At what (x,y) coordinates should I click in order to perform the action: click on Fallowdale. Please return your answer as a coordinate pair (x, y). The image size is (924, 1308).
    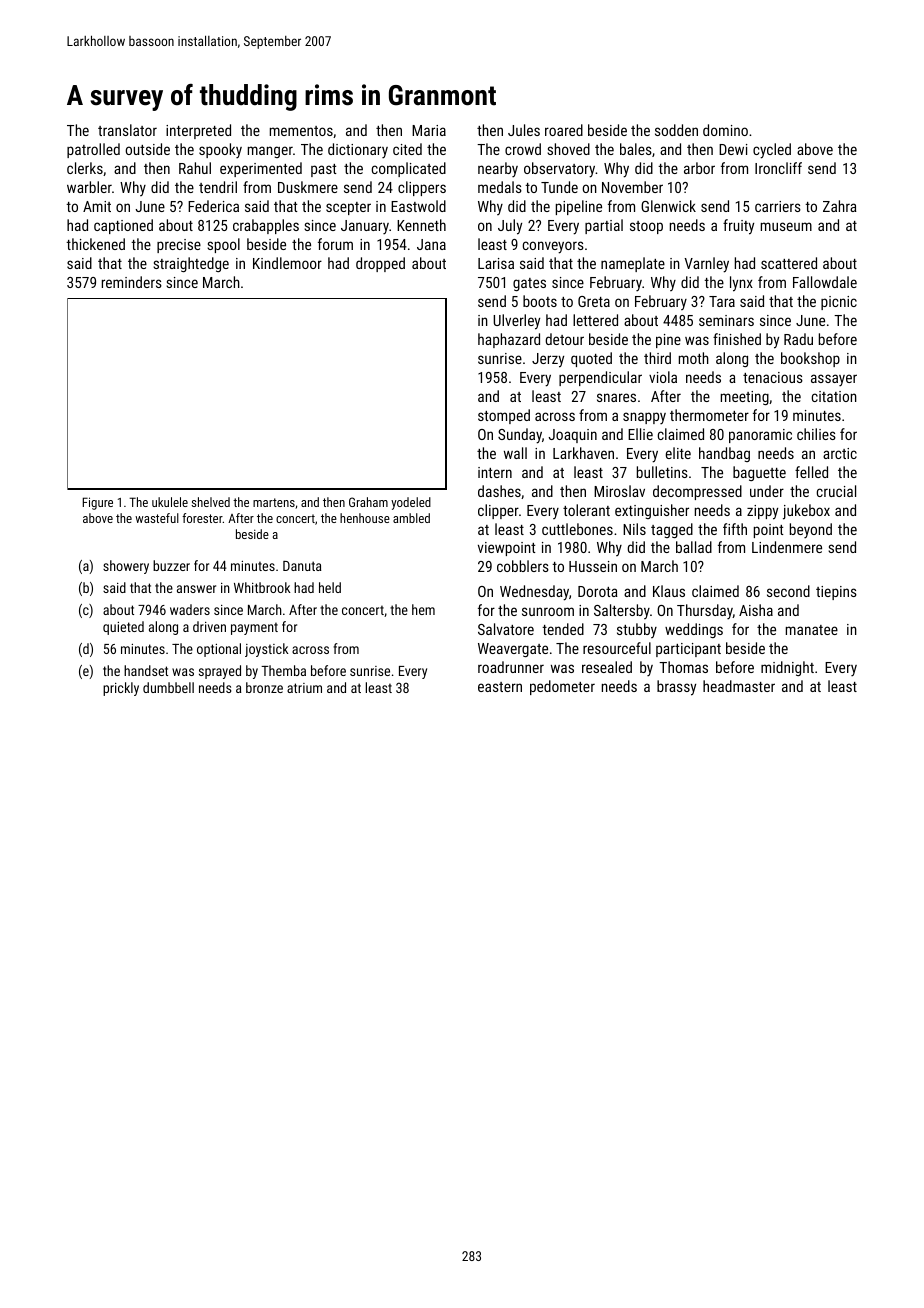
    Looking at the image, I should click on (825, 282).
